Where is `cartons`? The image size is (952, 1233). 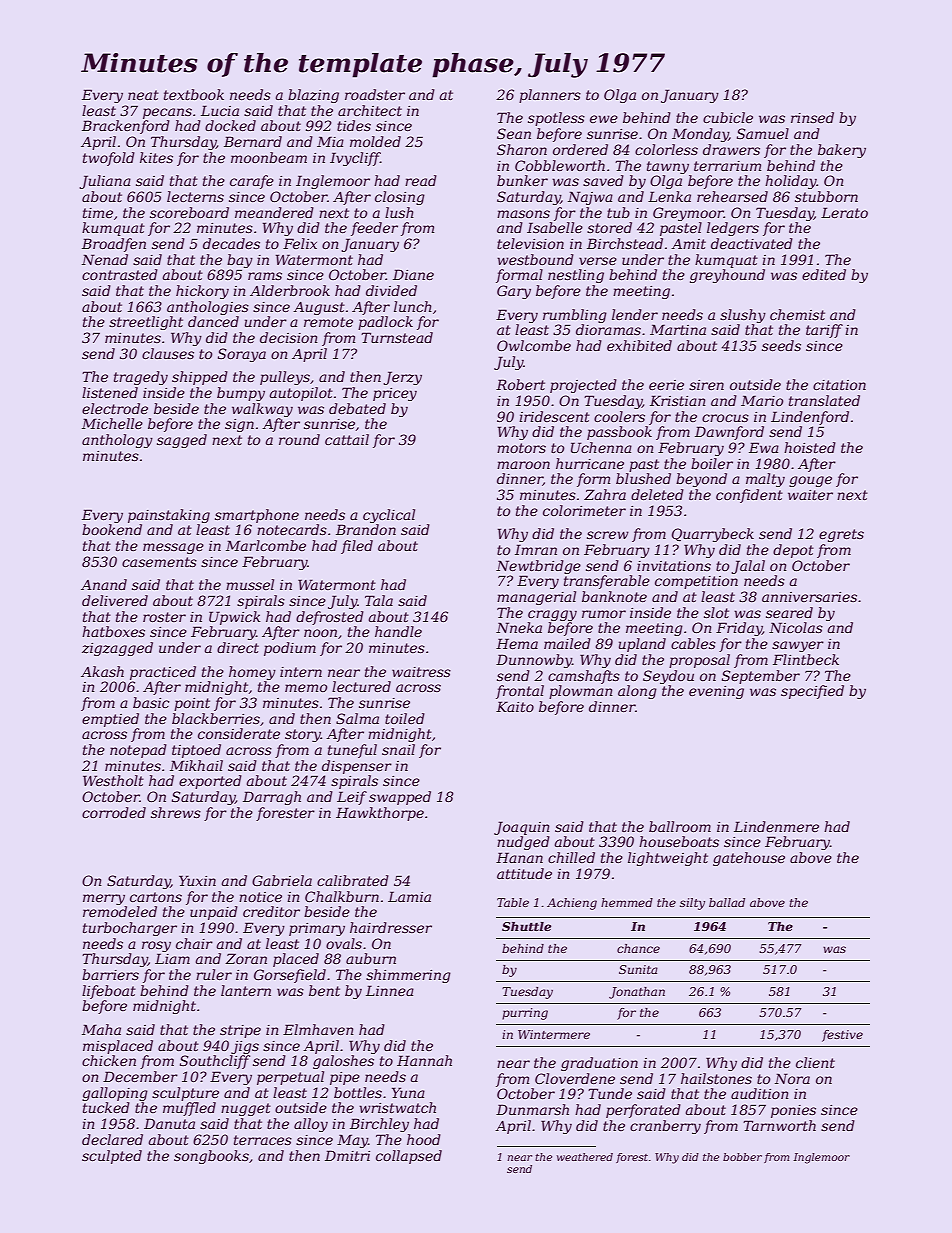
cartons is located at coordinates (156, 897).
